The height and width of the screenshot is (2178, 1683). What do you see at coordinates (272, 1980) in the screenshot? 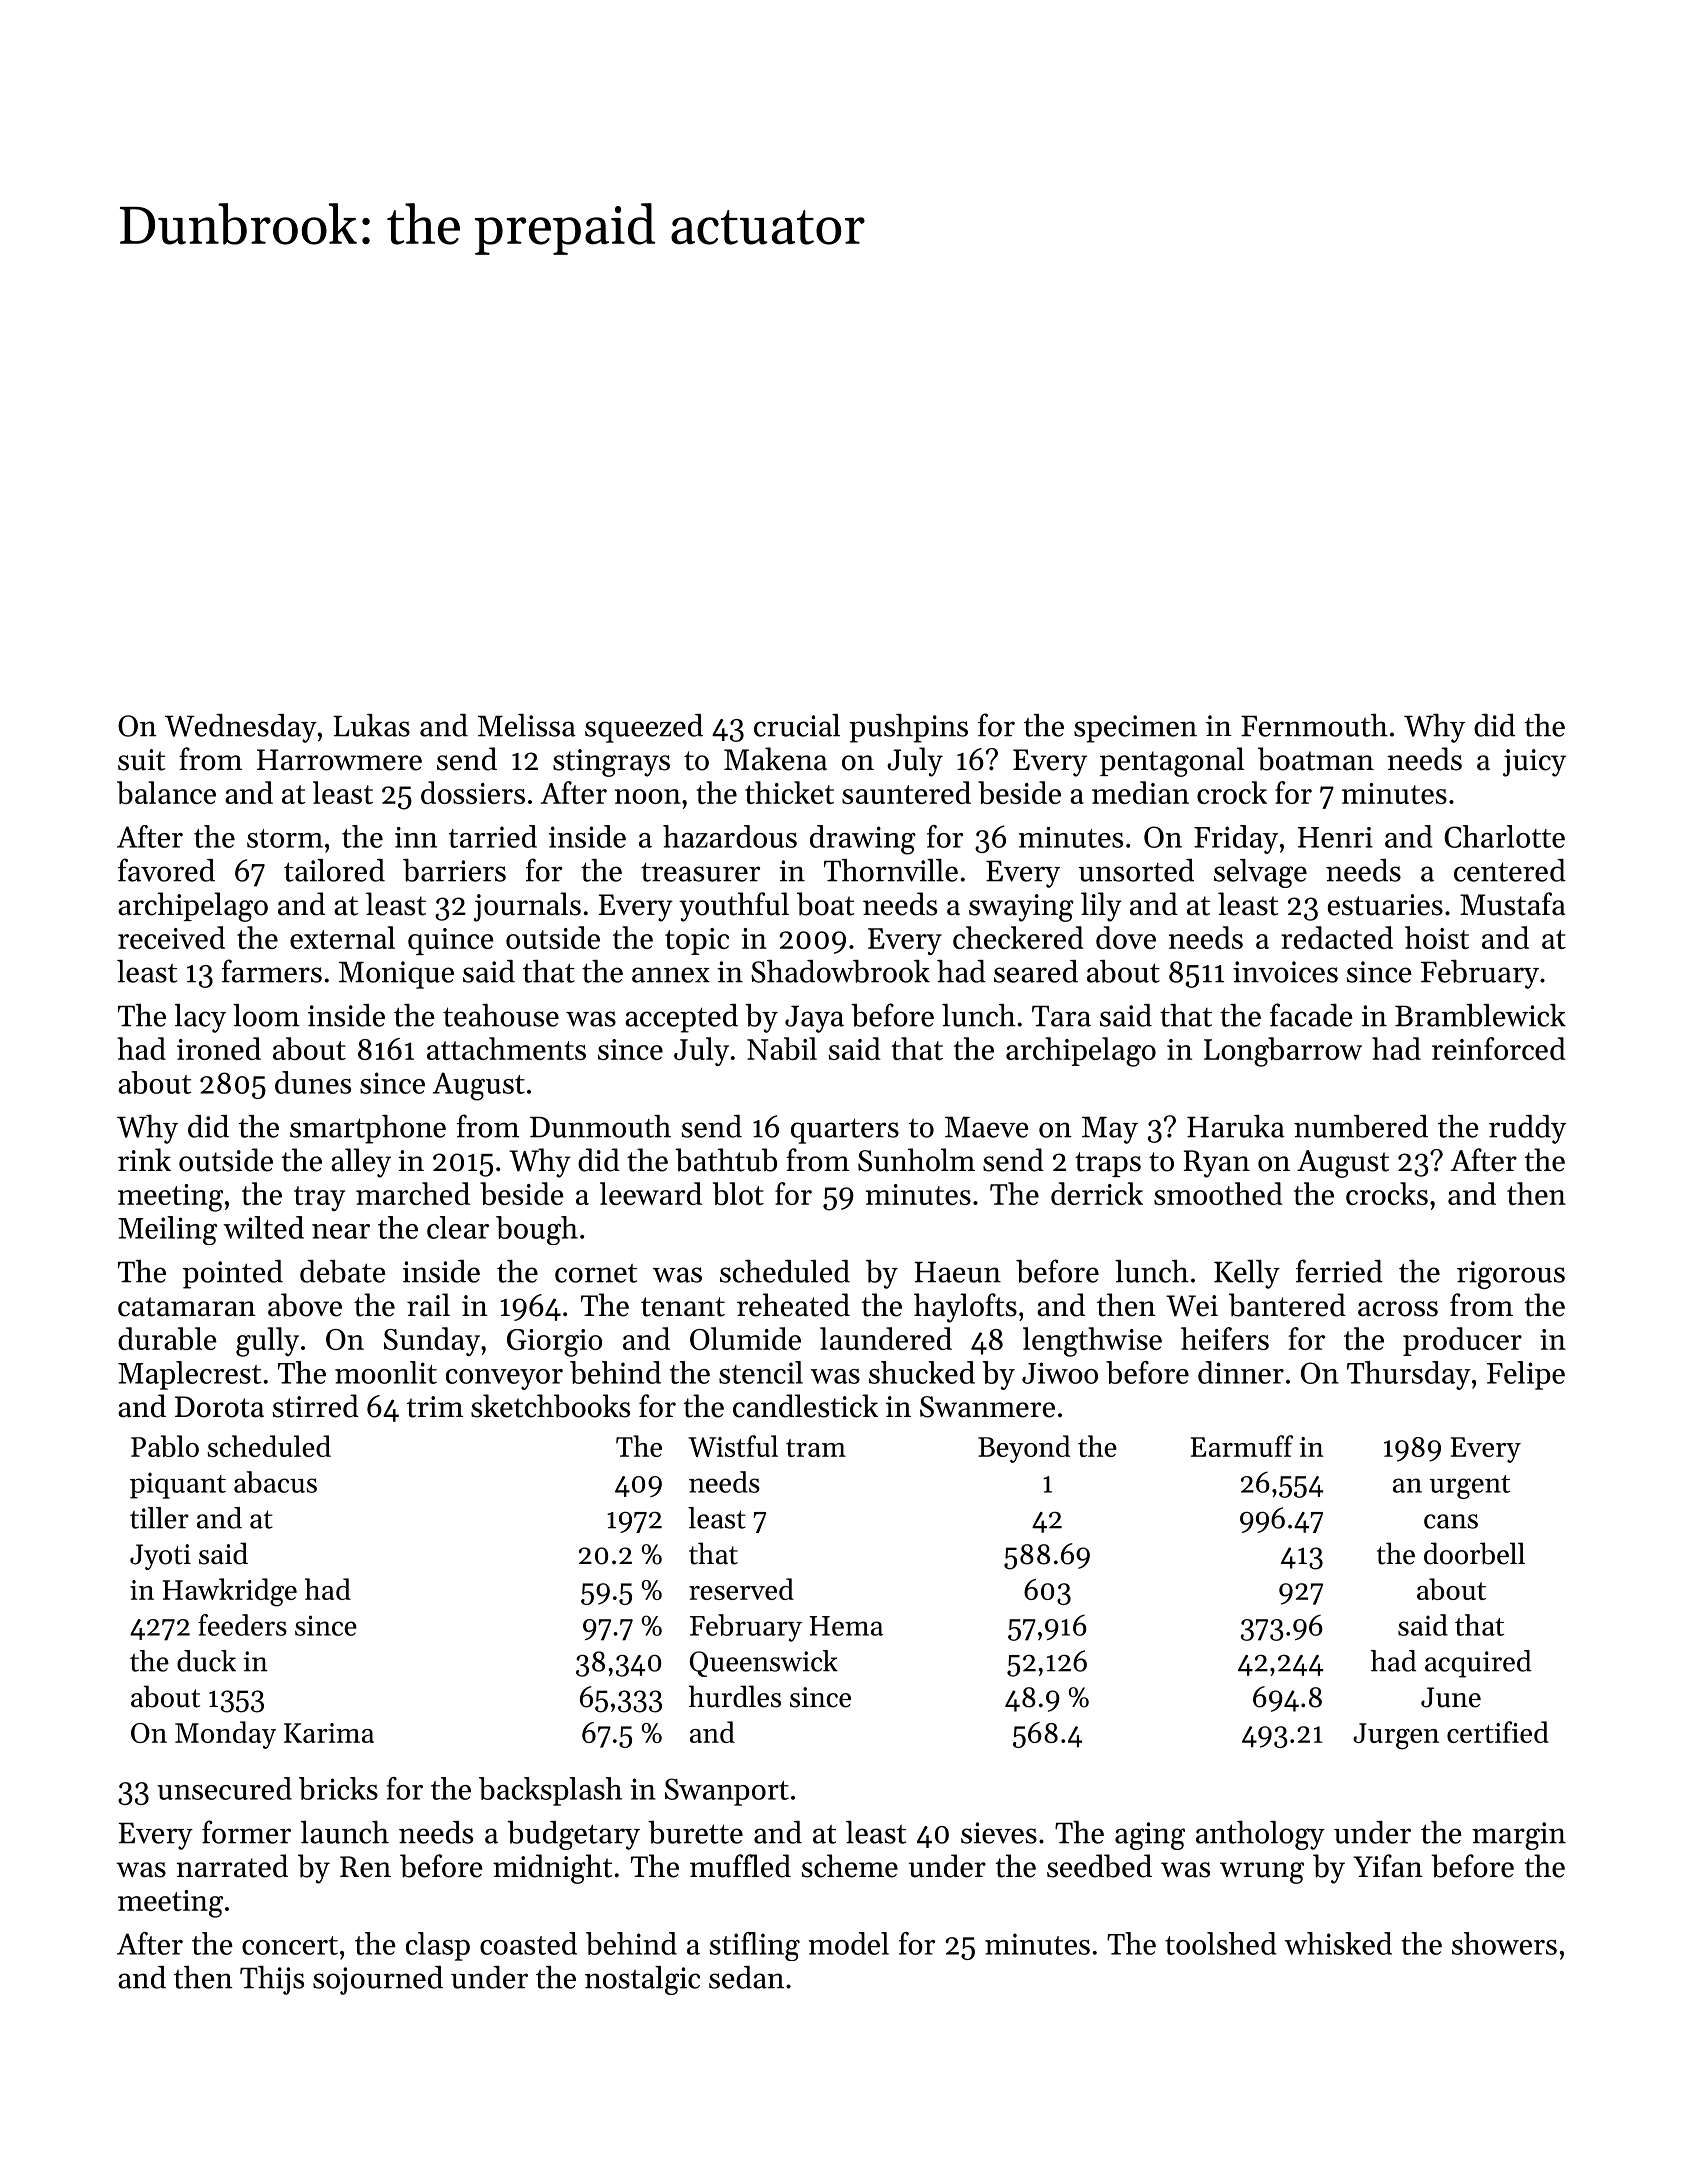
I see `Thijs` at bounding box center [272, 1980].
